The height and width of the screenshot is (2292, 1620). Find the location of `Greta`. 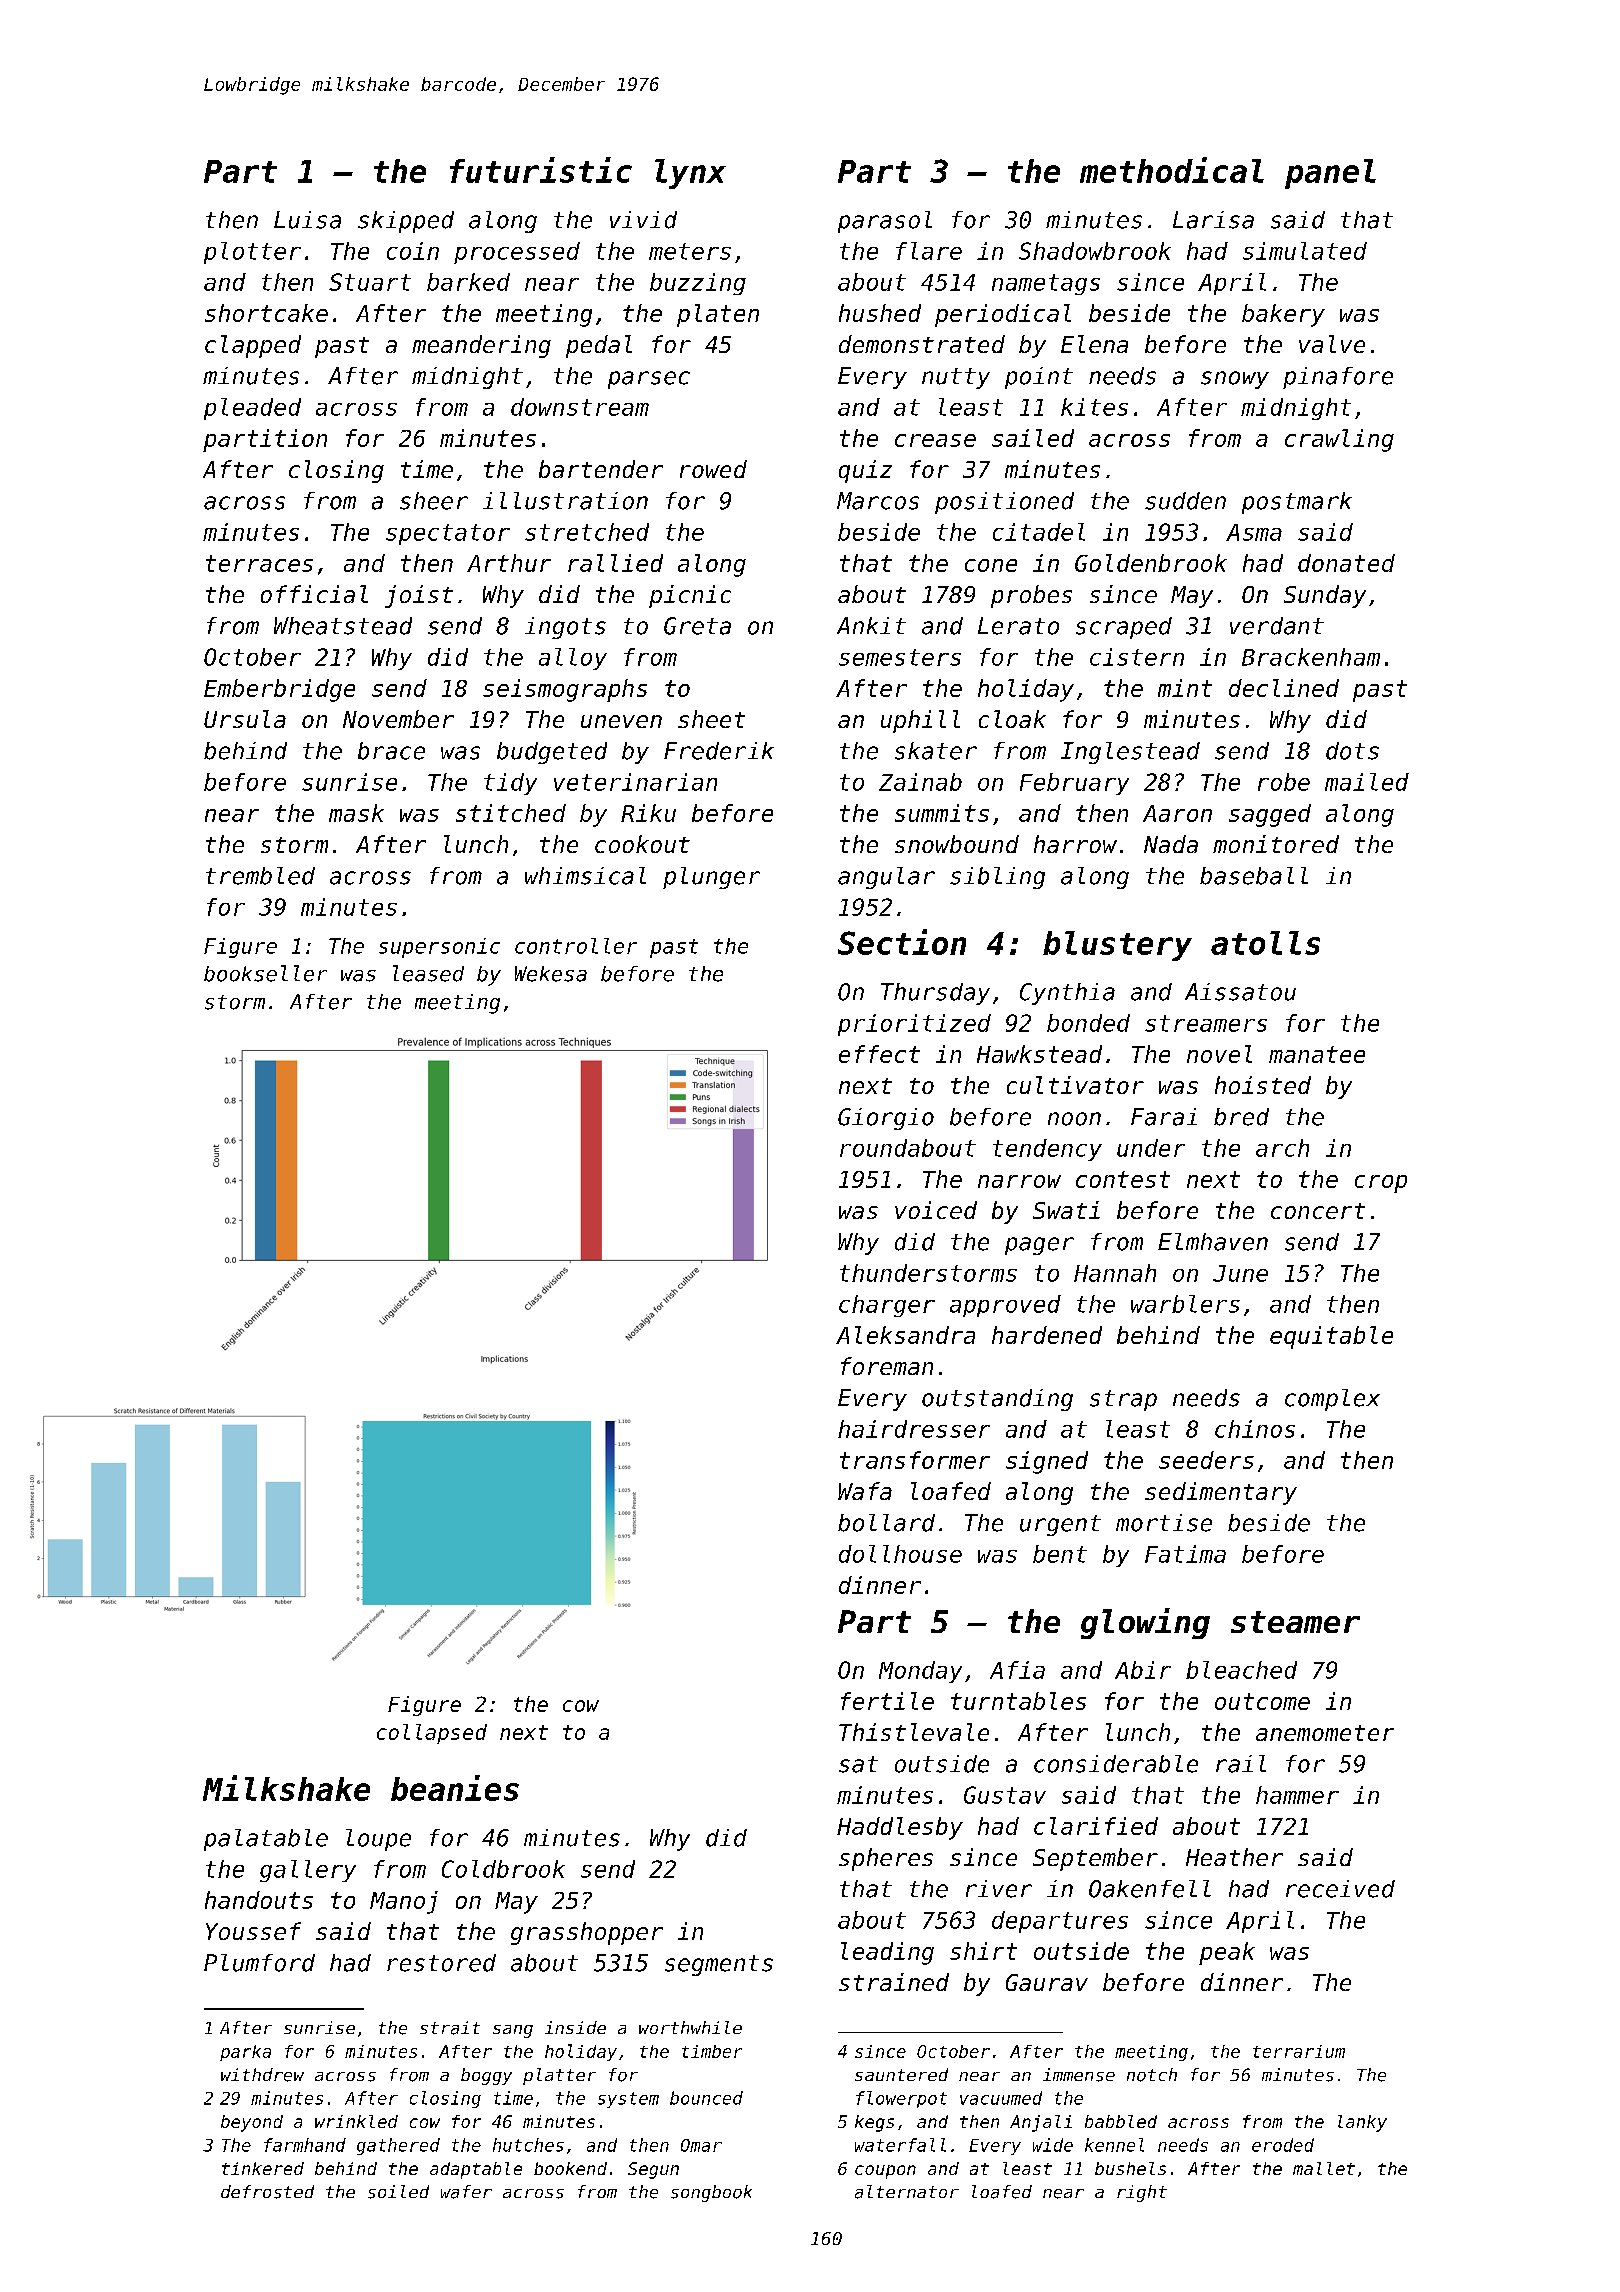

Greta is located at coordinates (697, 626).
